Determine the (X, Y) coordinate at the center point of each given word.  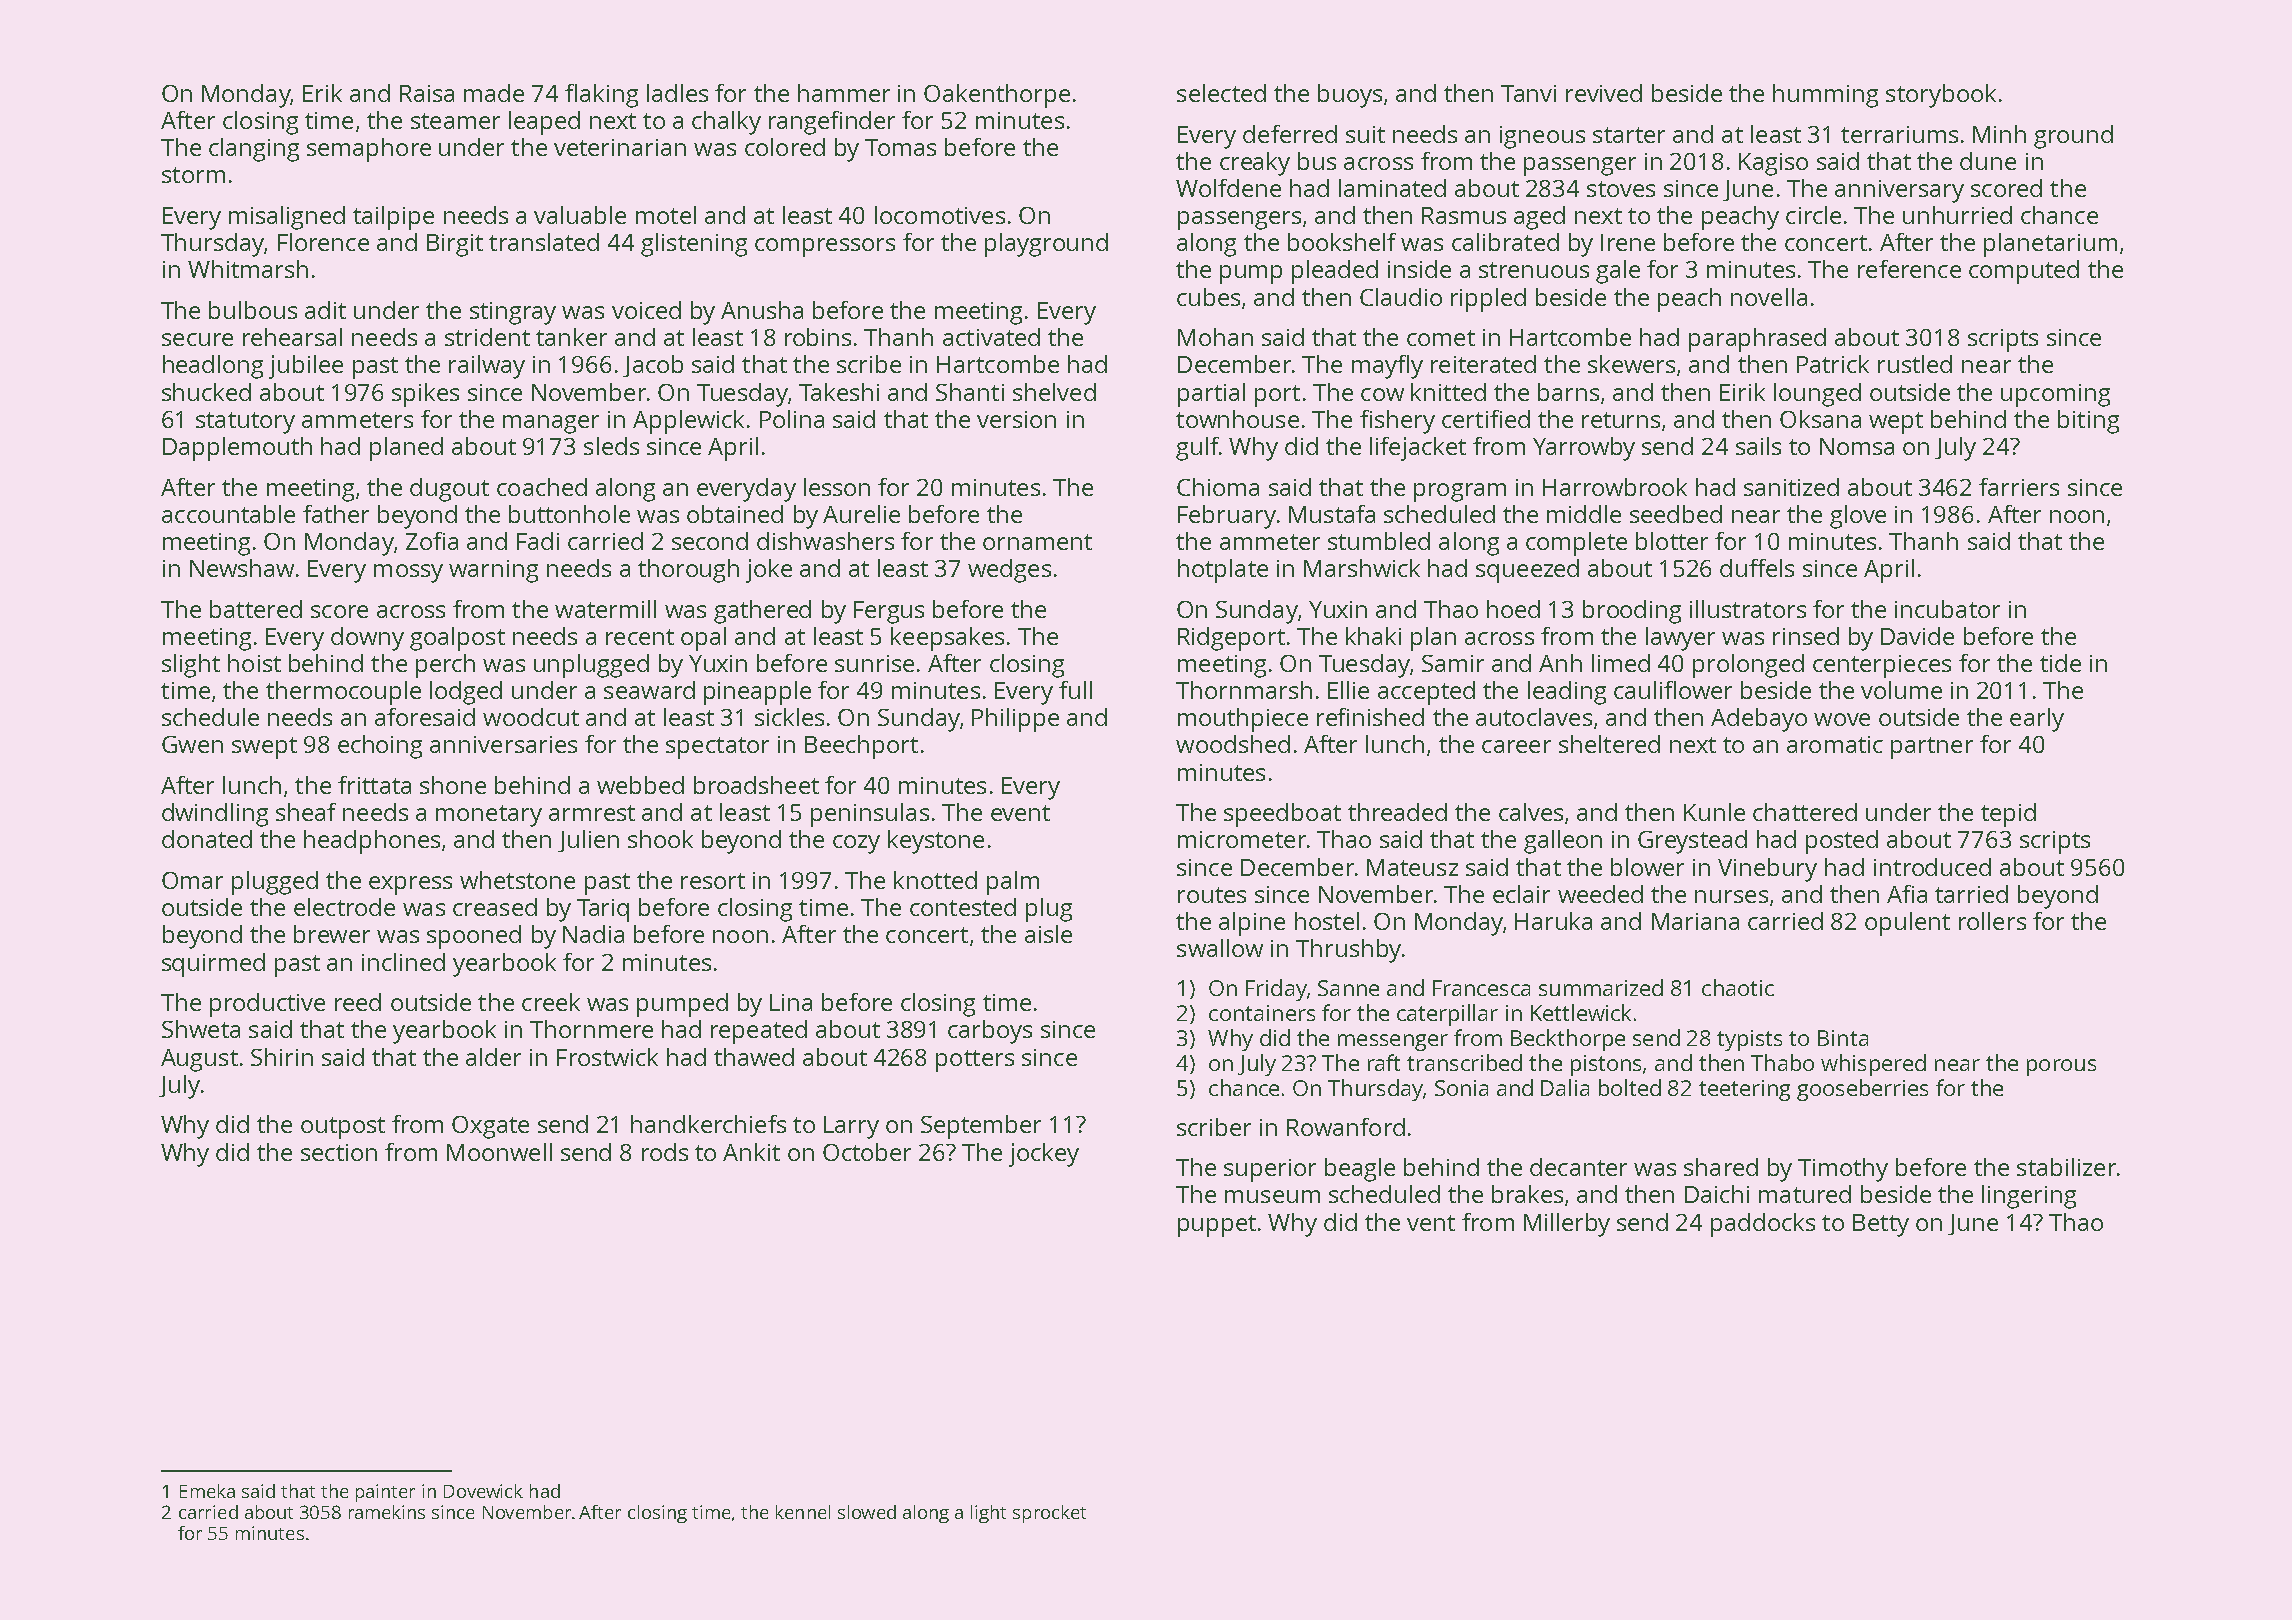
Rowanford (1346, 1127)
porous (2061, 1067)
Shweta (201, 1029)
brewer (332, 934)
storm (193, 175)
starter (1629, 135)
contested (963, 907)
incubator (1947, 609)
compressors (825, 247)
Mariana (1695, 921)
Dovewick (483, 1491)
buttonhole (569, 514)
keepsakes (947, 639)
